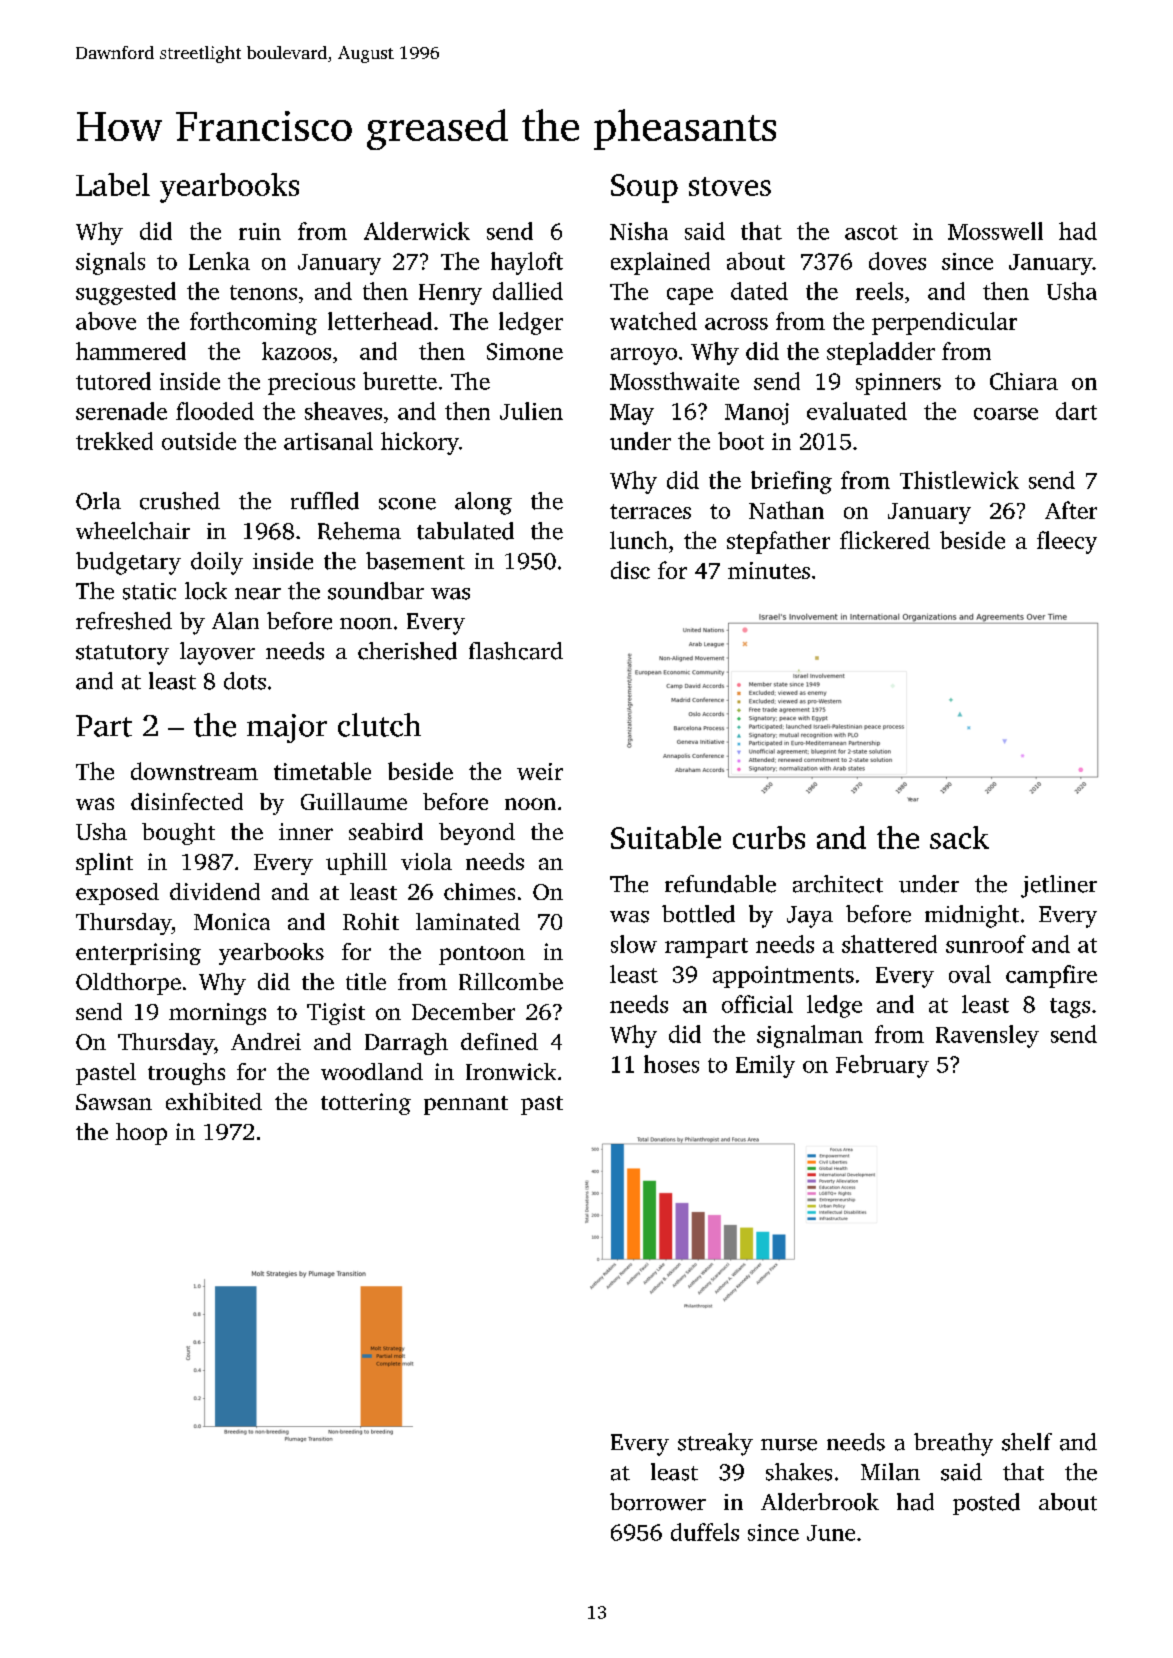 The image size is (1173, 1658). Describe the element at coordinates (765, 1066) in the screenshot. I see `Emily` at that location.
